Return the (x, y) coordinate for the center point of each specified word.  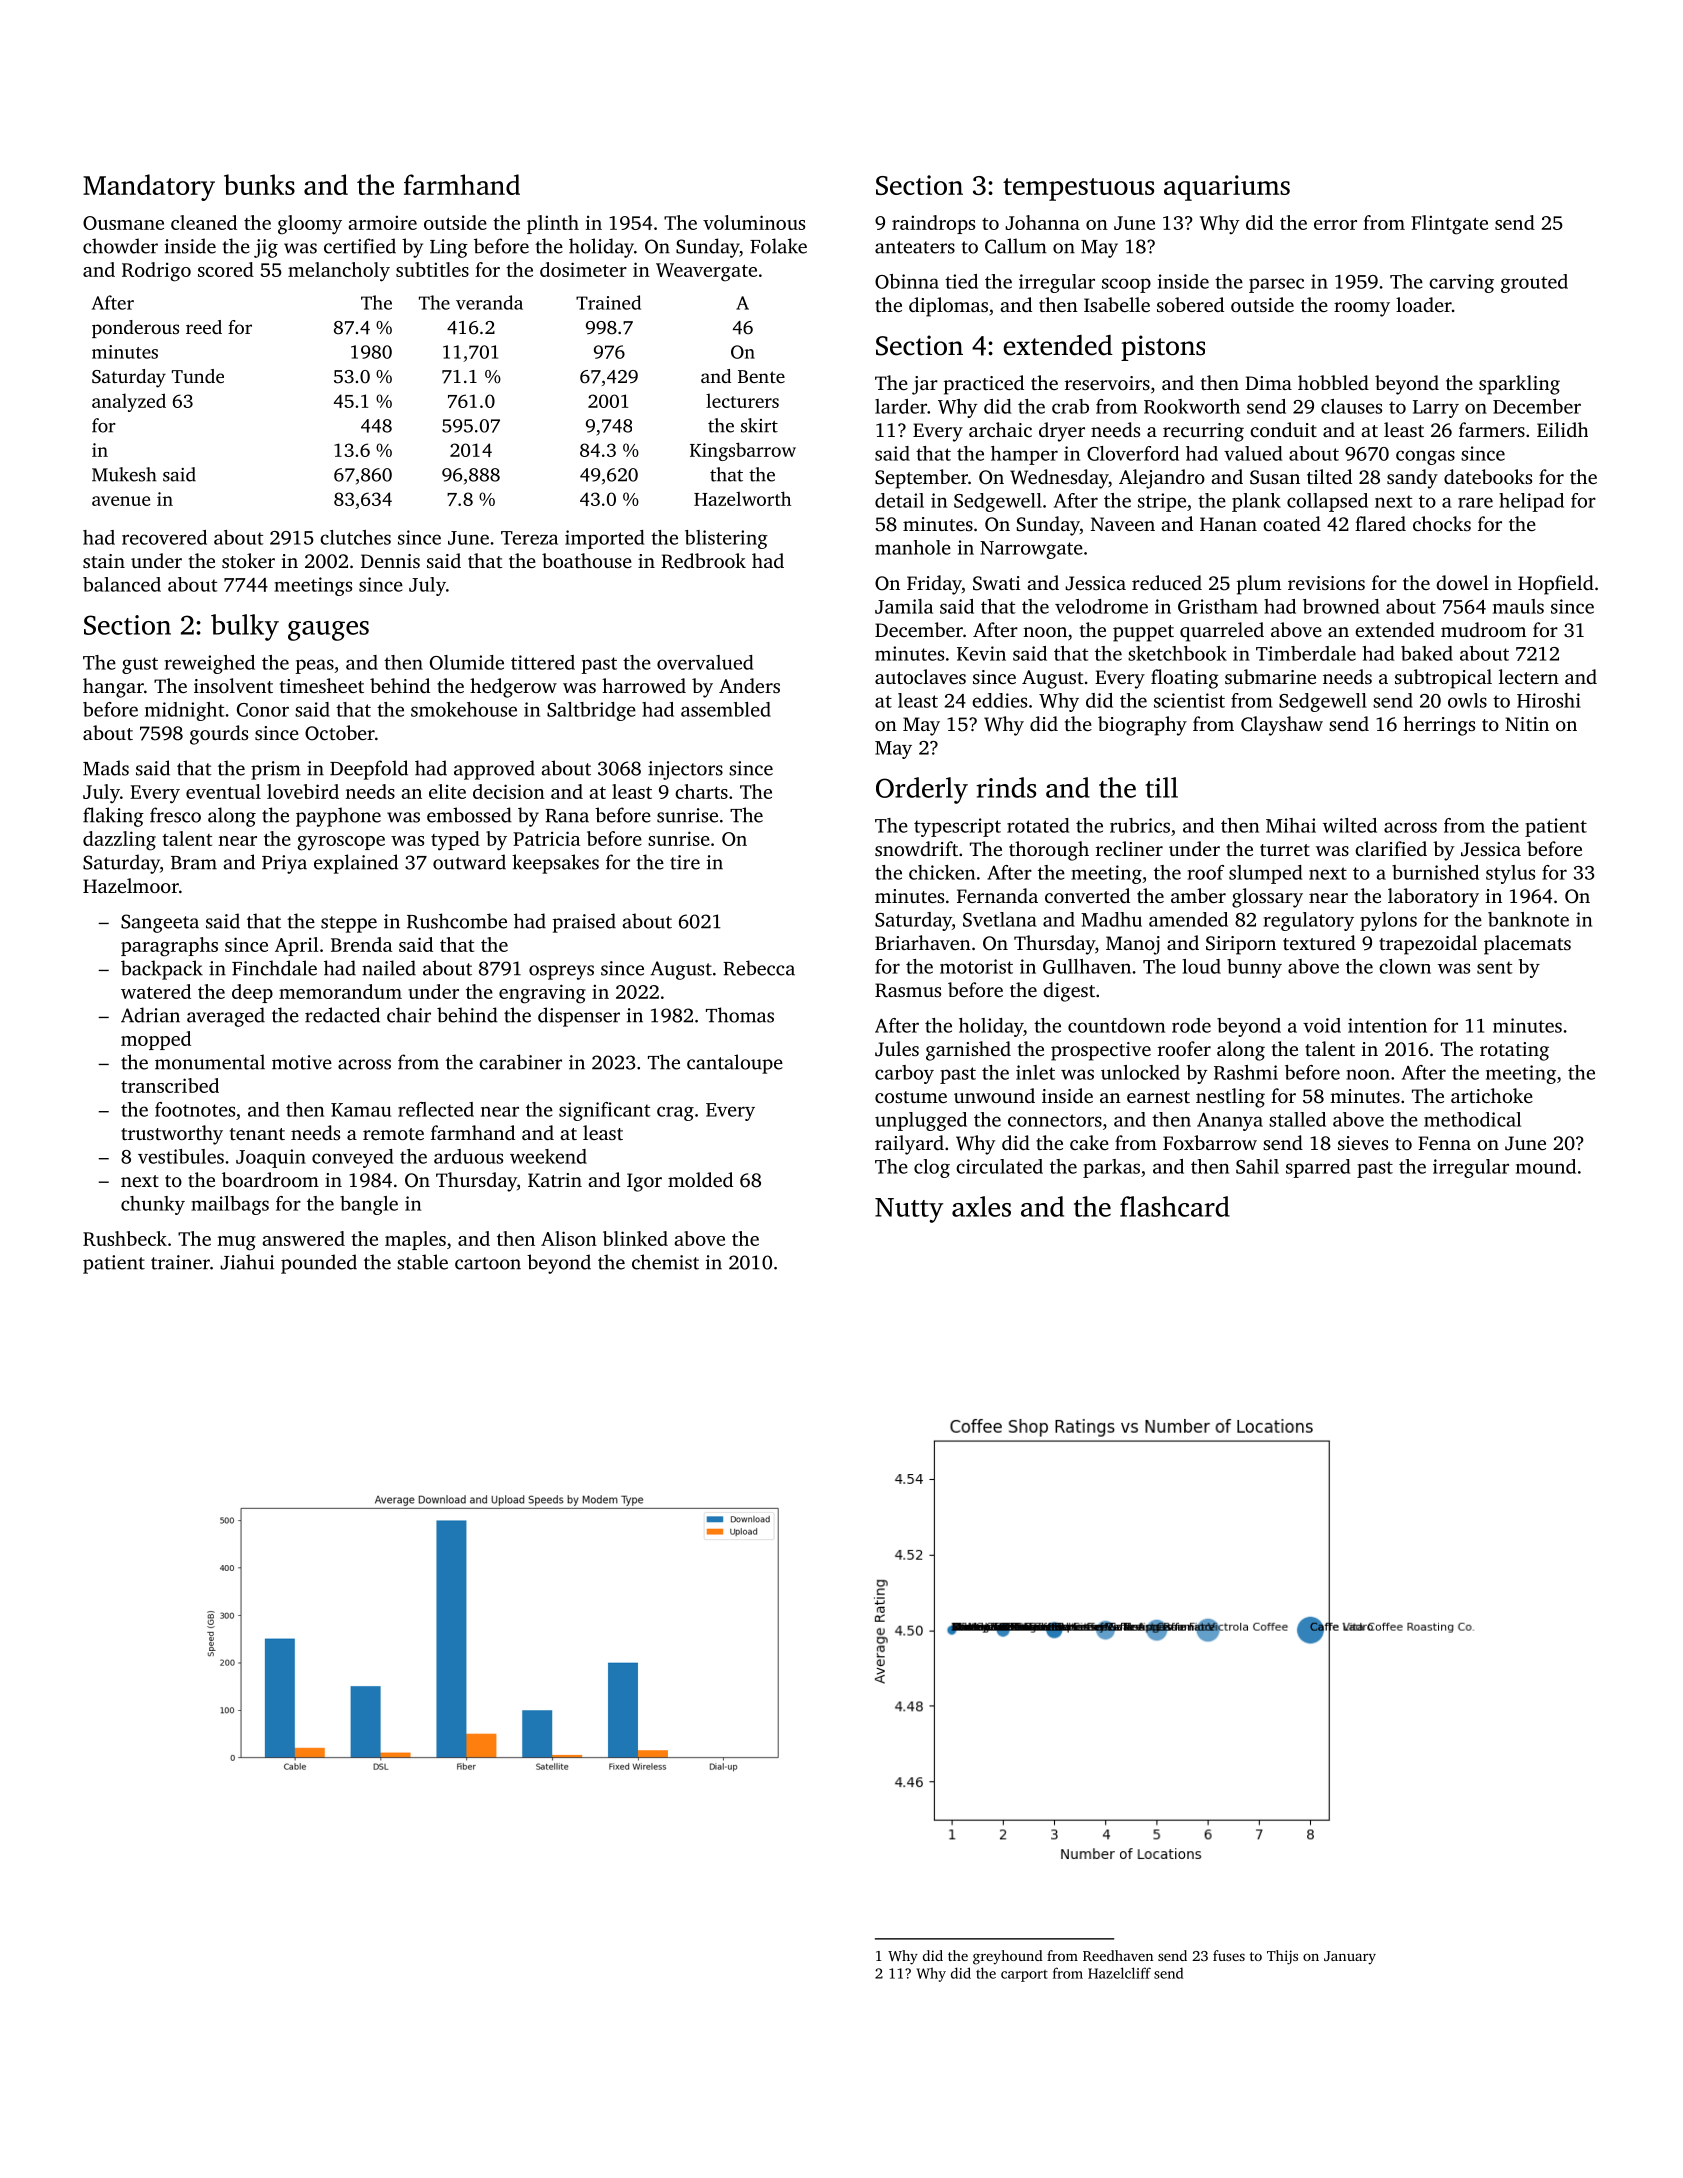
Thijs (1282, 1957)
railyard (909, 1145)
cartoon (488, 1263)
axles (981, 1206)
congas (1425, 457)
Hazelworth (742, 498)
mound (1546, 1166)
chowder (120, 246)
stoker (248, 560)
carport (1024, 1976)
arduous (468, 1156)
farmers (1492, 429)
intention (1387, 1025)
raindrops (933, 224)
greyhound (1008, 1957)
